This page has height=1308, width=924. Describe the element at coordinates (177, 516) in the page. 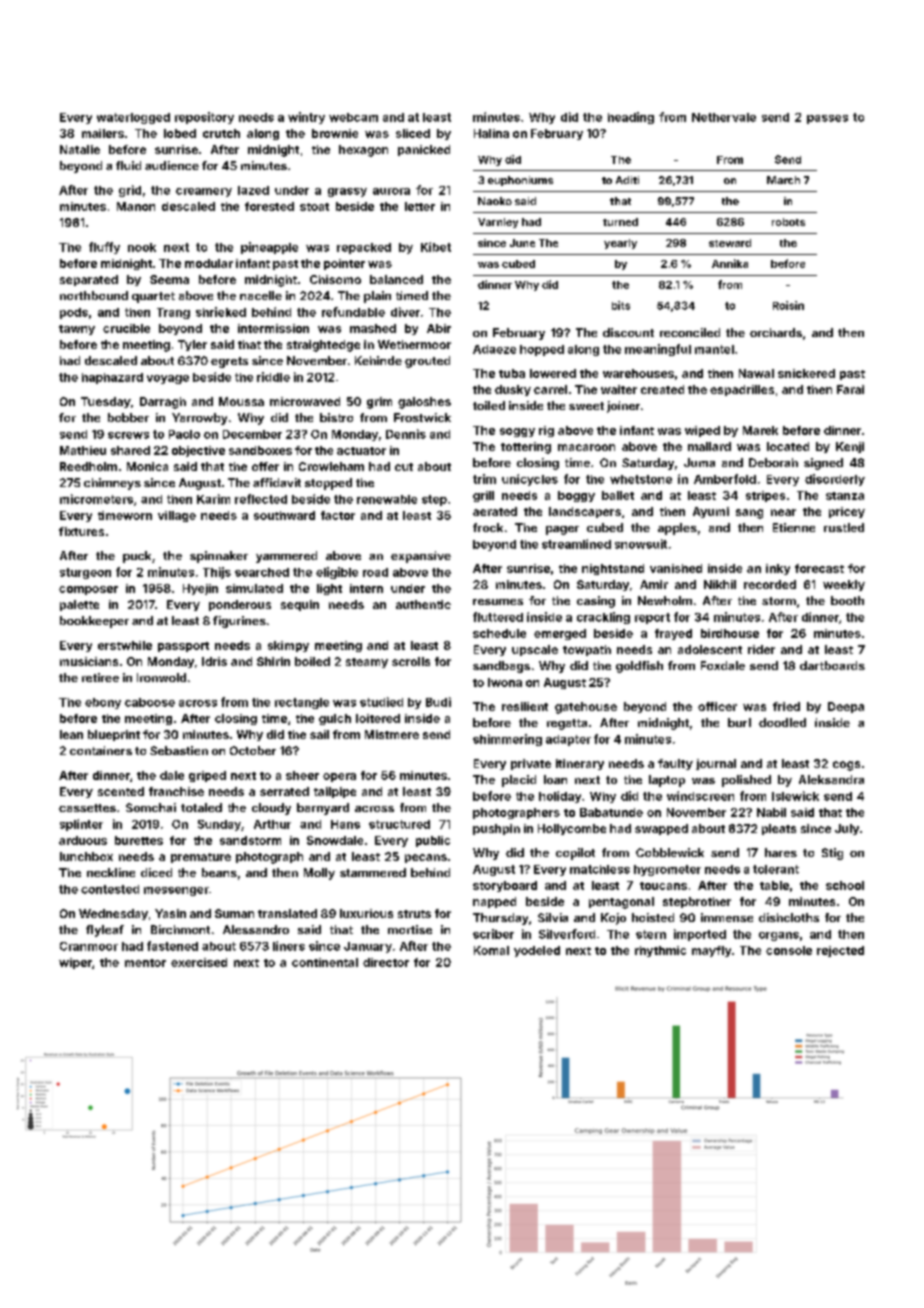

I see `village` at that location.
